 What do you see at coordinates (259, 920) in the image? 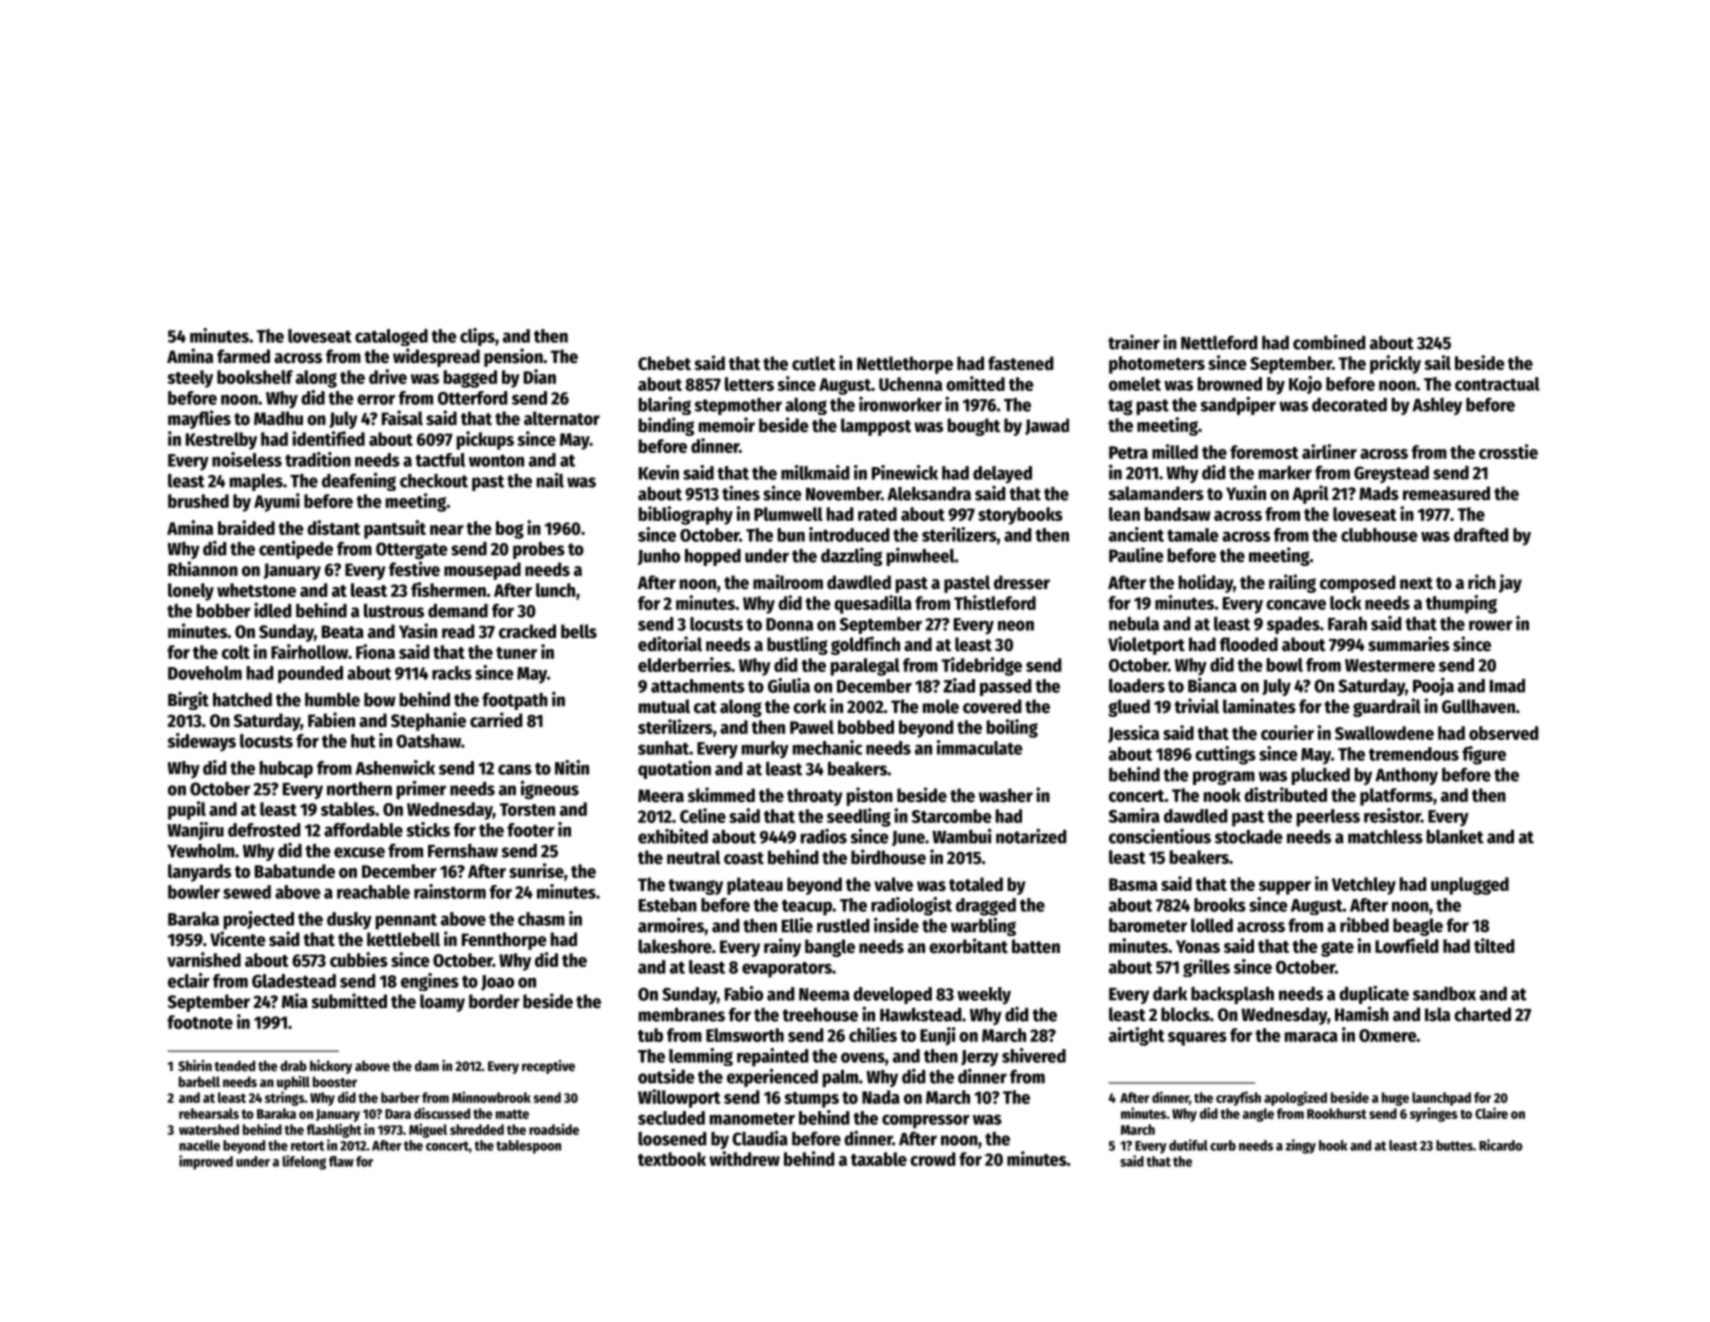
I see `projected` at bounding box center [259, 920].
